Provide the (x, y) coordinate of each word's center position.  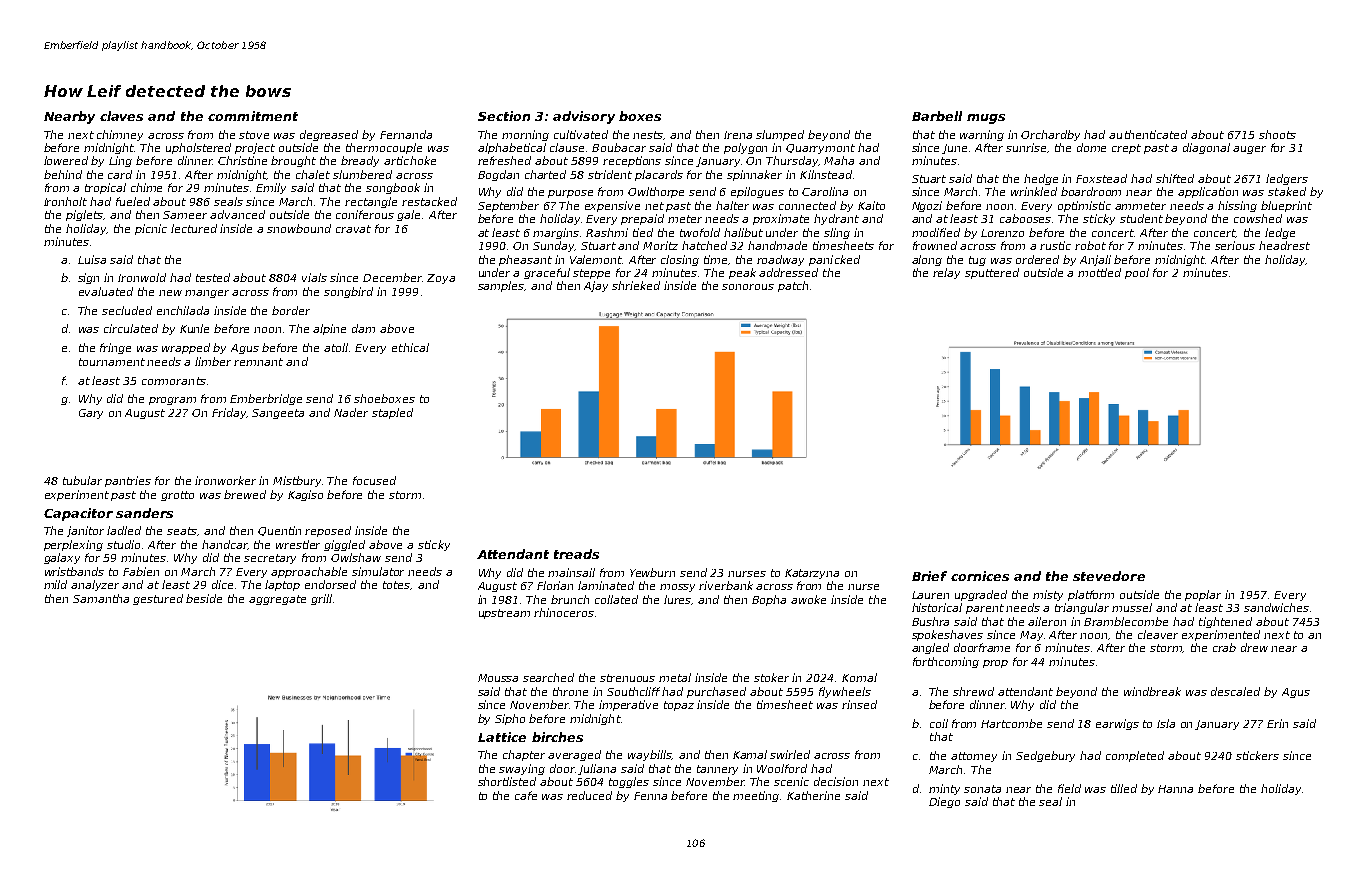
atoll (336, 347)
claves (121, 116)
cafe (526, 795)
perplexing (73, 545)
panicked (834, 260)
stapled (392, 413)
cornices (980, 576)
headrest (1284, 245)
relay (946, 273)
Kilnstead (826, 174)
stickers (1257, 755)
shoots (1277, 134)
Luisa (92, 259)
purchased (716, 692)
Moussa (498, 678)
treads (576, 554)
